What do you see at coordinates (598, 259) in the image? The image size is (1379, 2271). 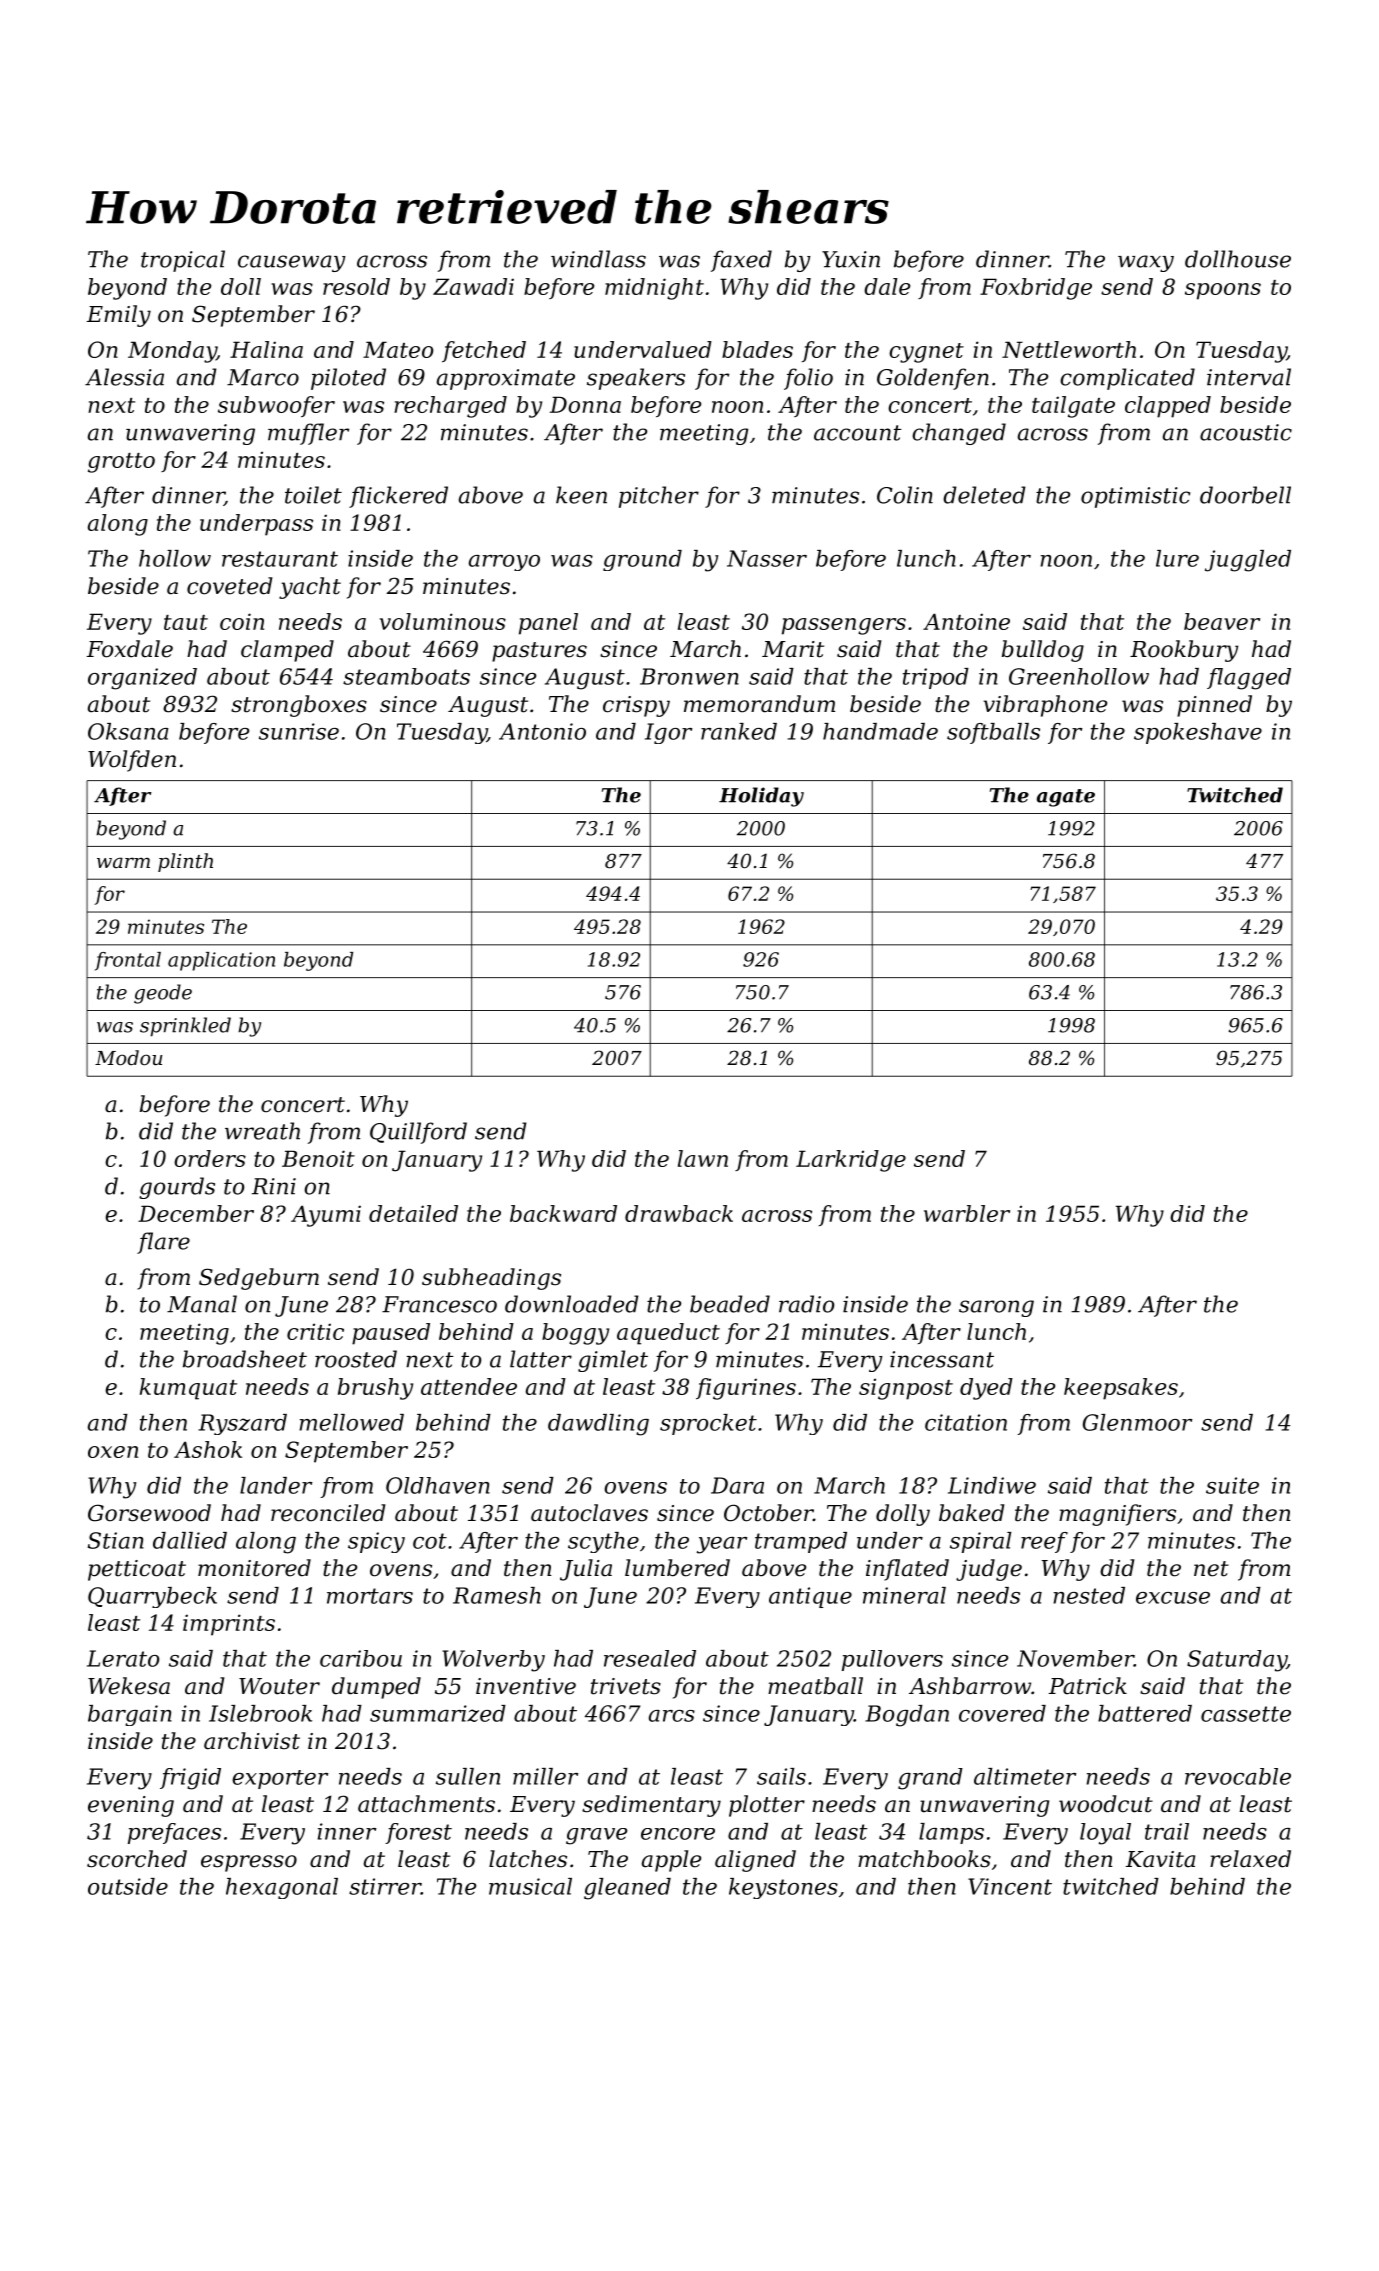 I see `windlass` at bounding box center [598, 259].
